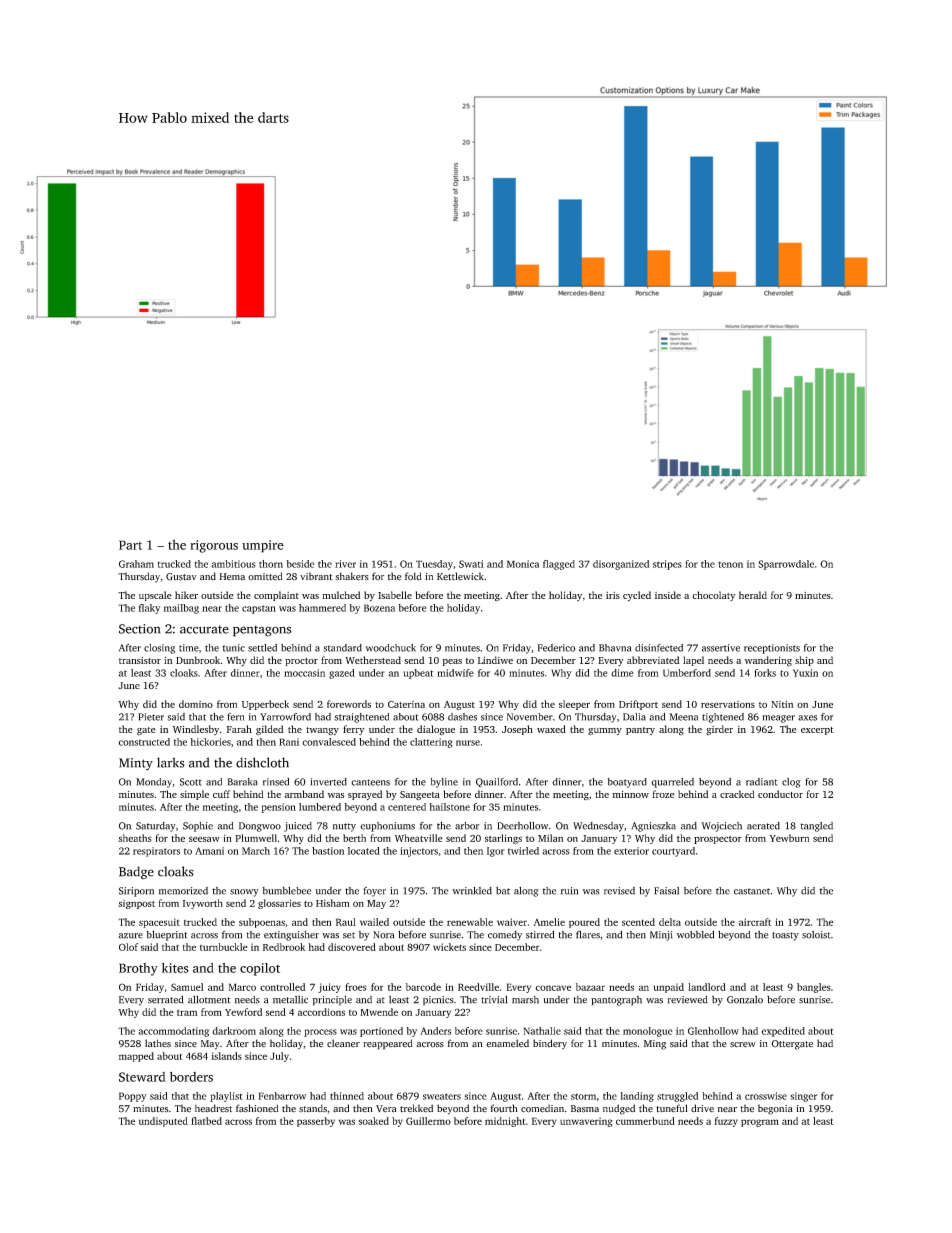  I want to click on headrest, so click(213, 1108).
